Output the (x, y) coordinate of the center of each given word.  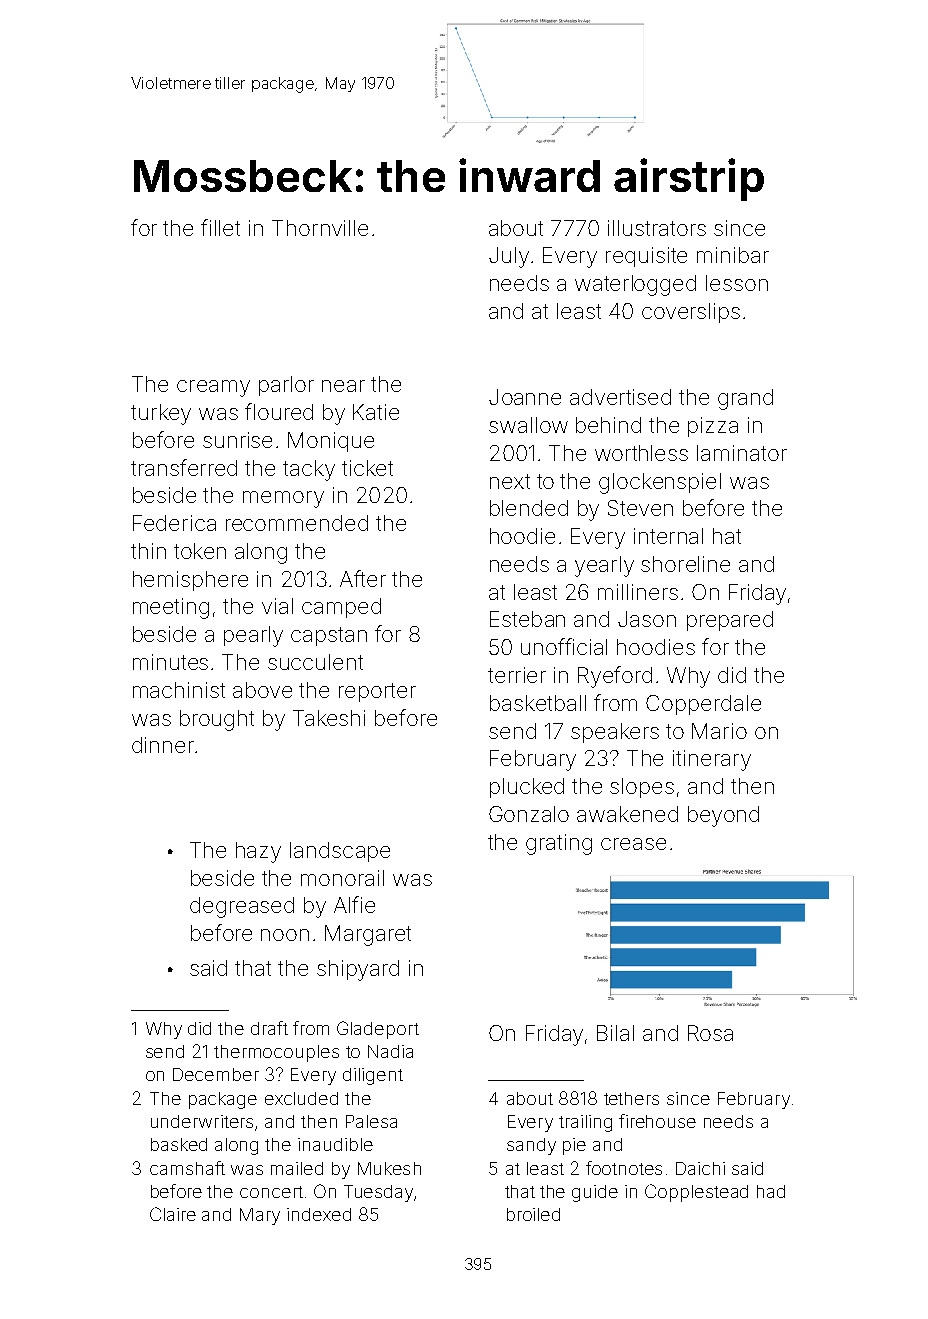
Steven (640, 508)
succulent (315, 662)
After (363, 578)
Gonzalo (529, 814)
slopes (642, 788)
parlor (286, 386)
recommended (297, 523)
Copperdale (703, 705)
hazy (258, 852)
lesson (737, 283)
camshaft (187, 1168)
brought (217, 720)
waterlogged (635, 285)
